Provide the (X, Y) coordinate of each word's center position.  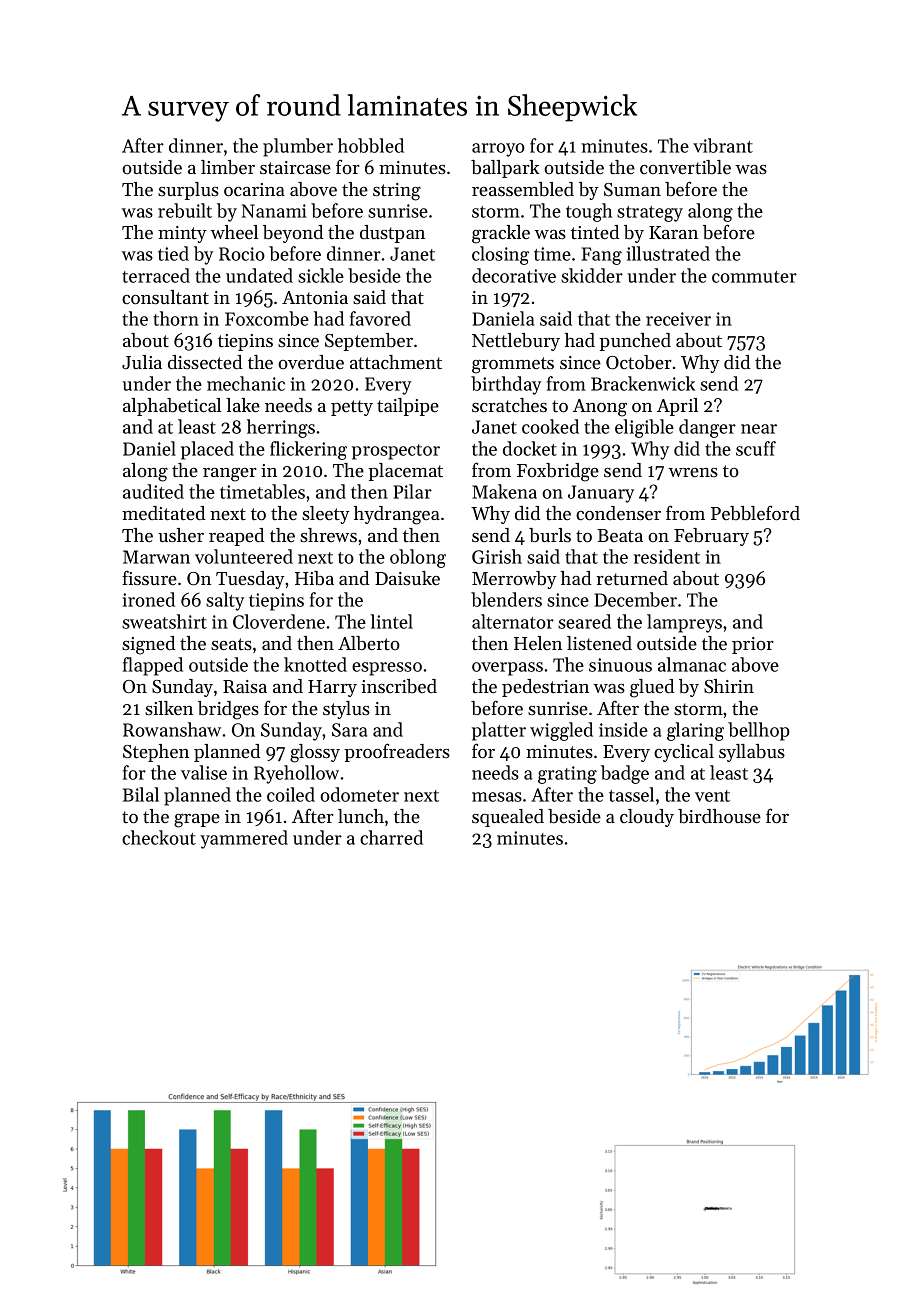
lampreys (684, 623)
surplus (188, 191)
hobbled (371, 145)
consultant (165, 297)
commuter (754, 277)
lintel (391, 621)
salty (225, 601)
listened (599, 643)
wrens (693, 472)
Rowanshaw (172, 729)
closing (500, 255)
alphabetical (172, 407)
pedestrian (545, 688)
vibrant (723, 145)
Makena (504, 491)
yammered (244, 839)
